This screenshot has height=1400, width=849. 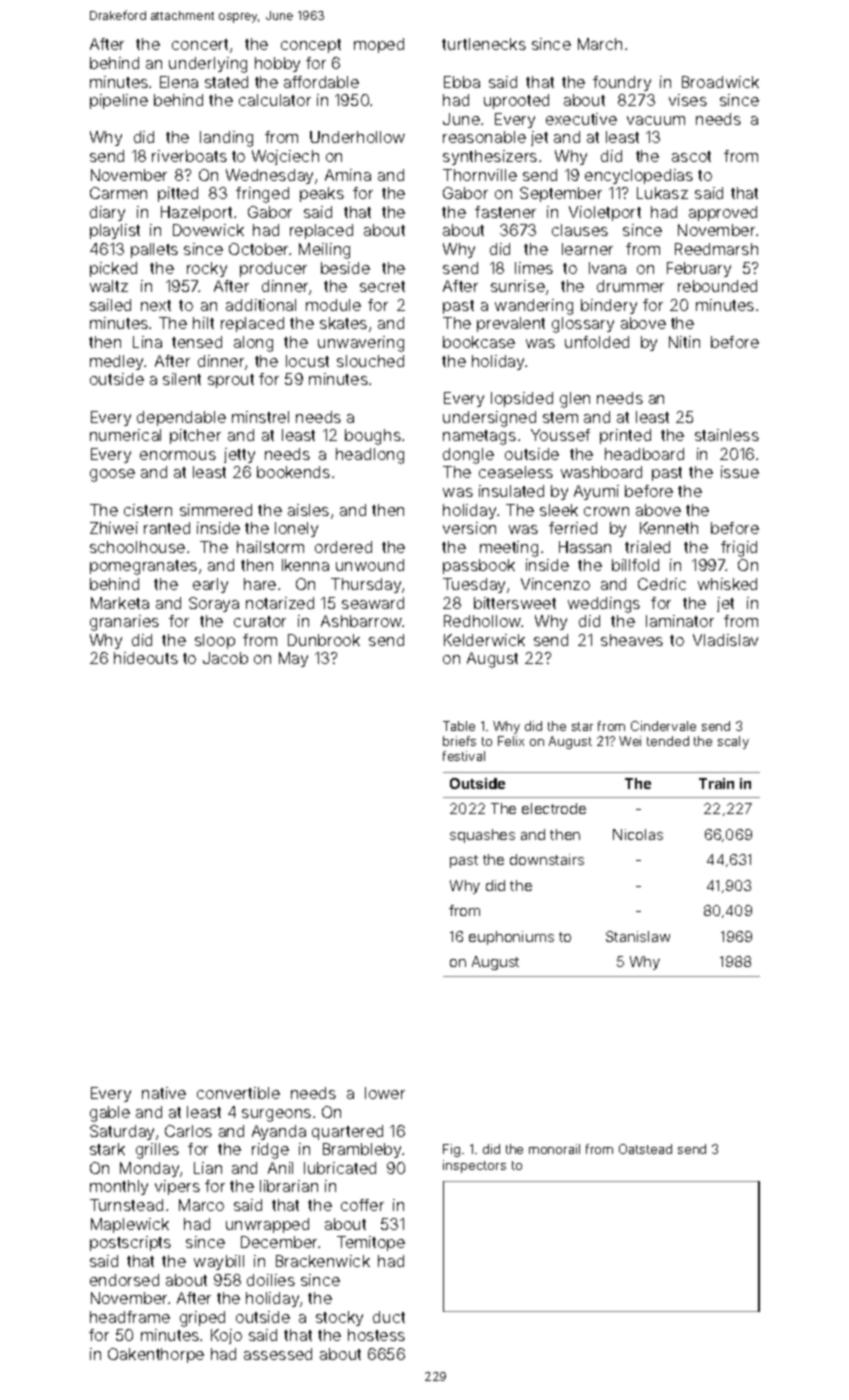 I want to click on postscripts, so click(x=130, y=1243).
